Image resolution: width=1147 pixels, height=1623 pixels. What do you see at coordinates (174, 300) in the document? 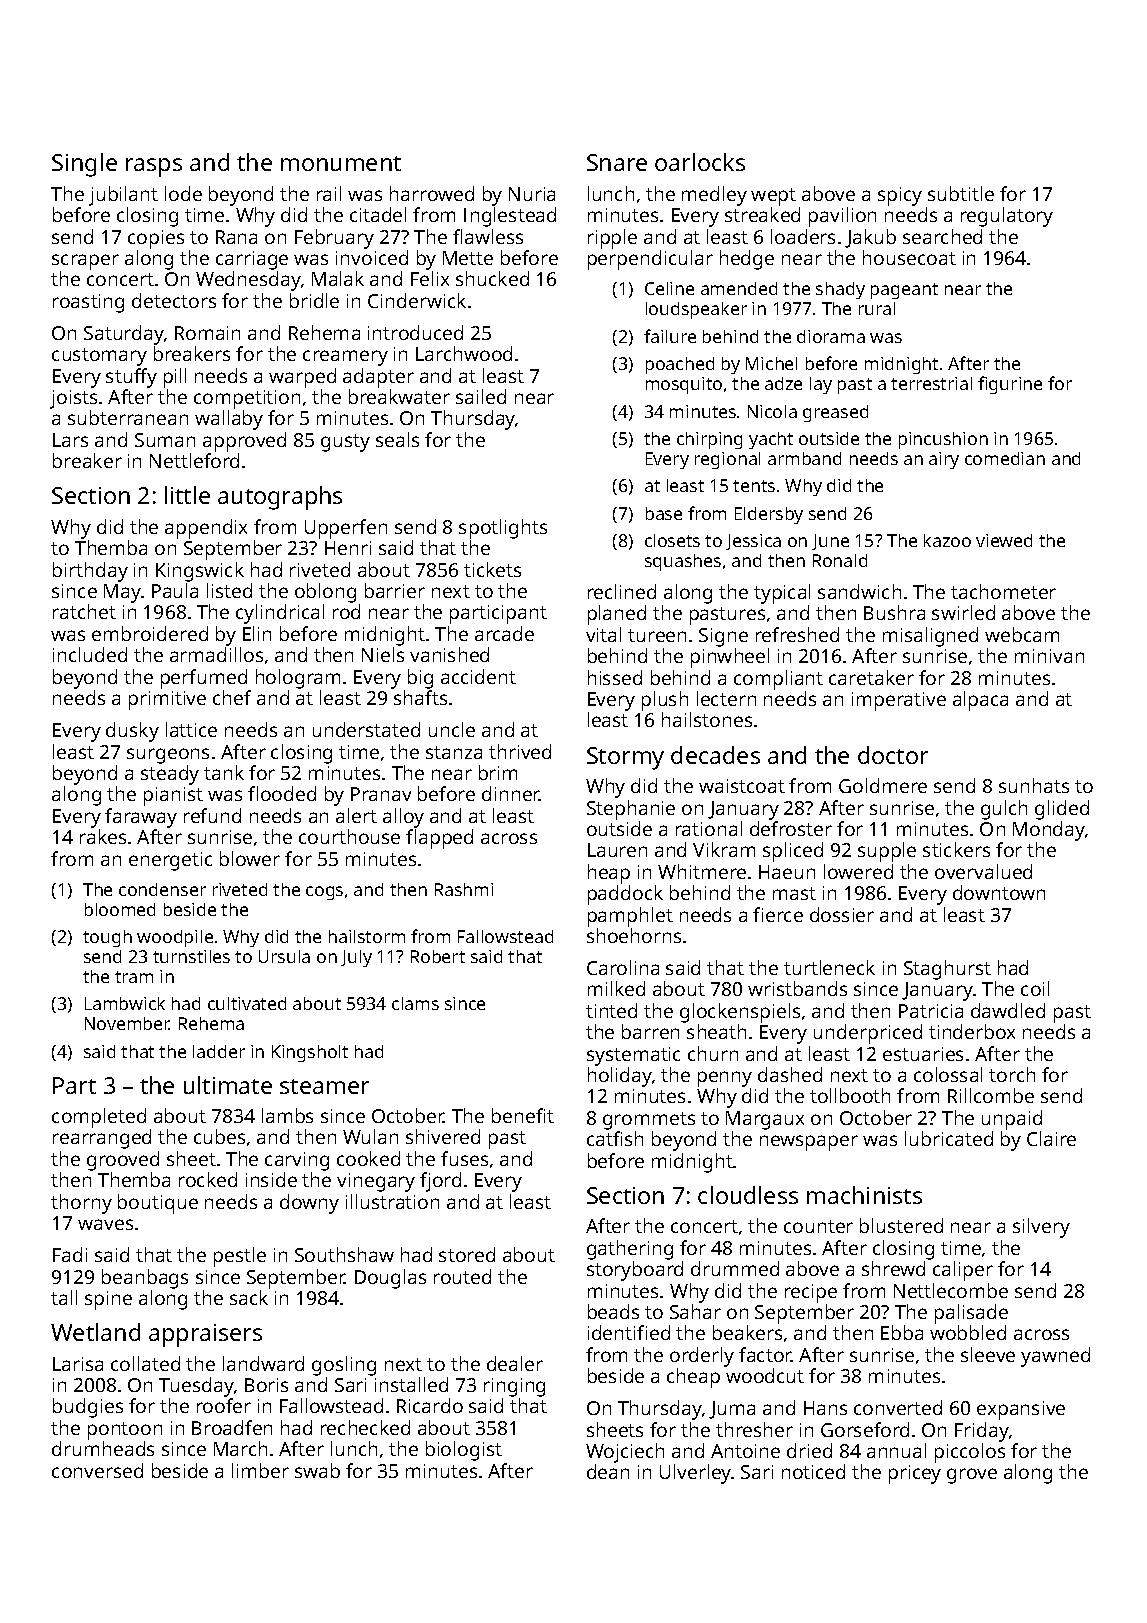
I see `detectors` at bounding box center [174, 300].
